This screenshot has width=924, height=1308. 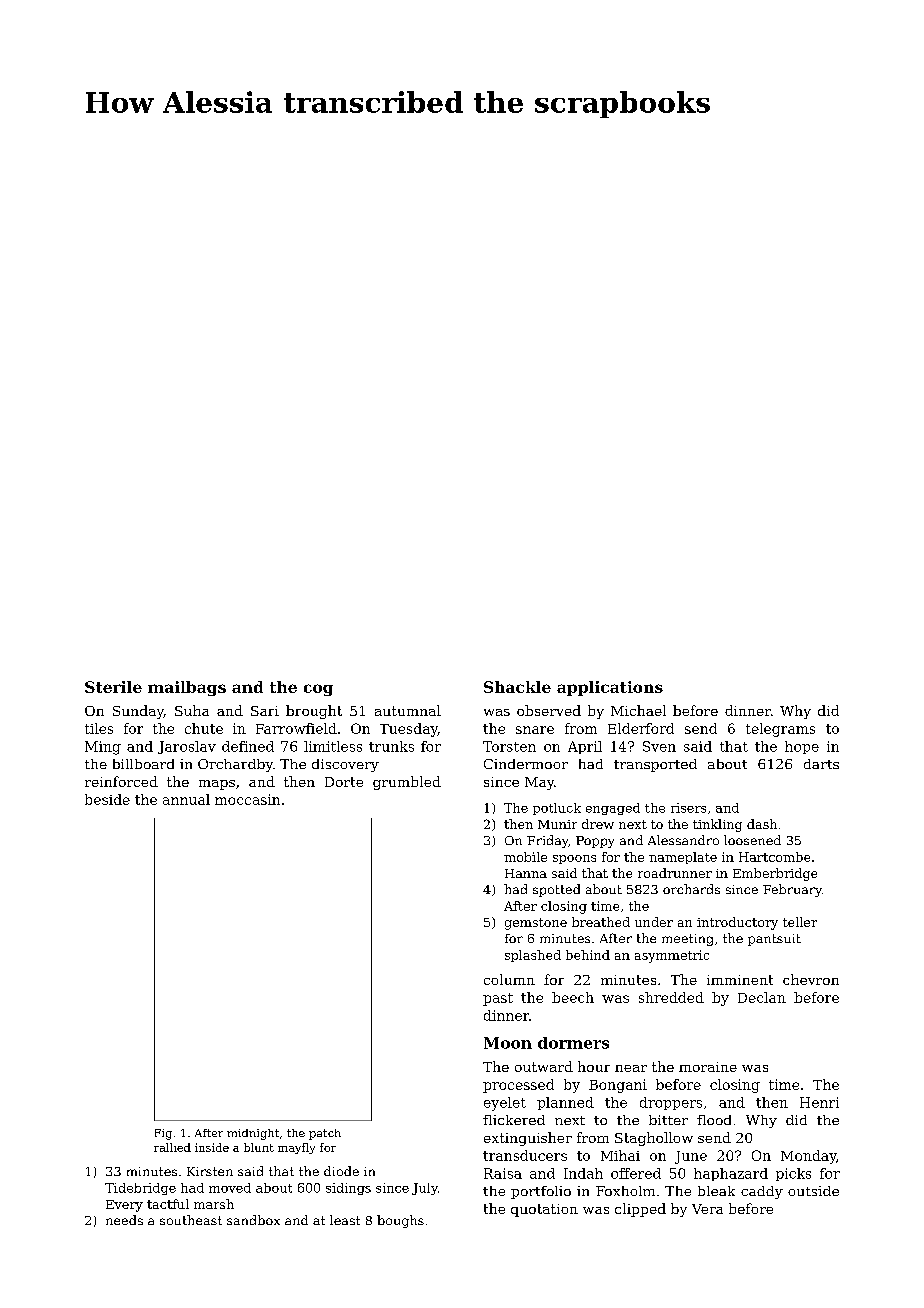 I want to click on beside, so click(x=107, y=799).
